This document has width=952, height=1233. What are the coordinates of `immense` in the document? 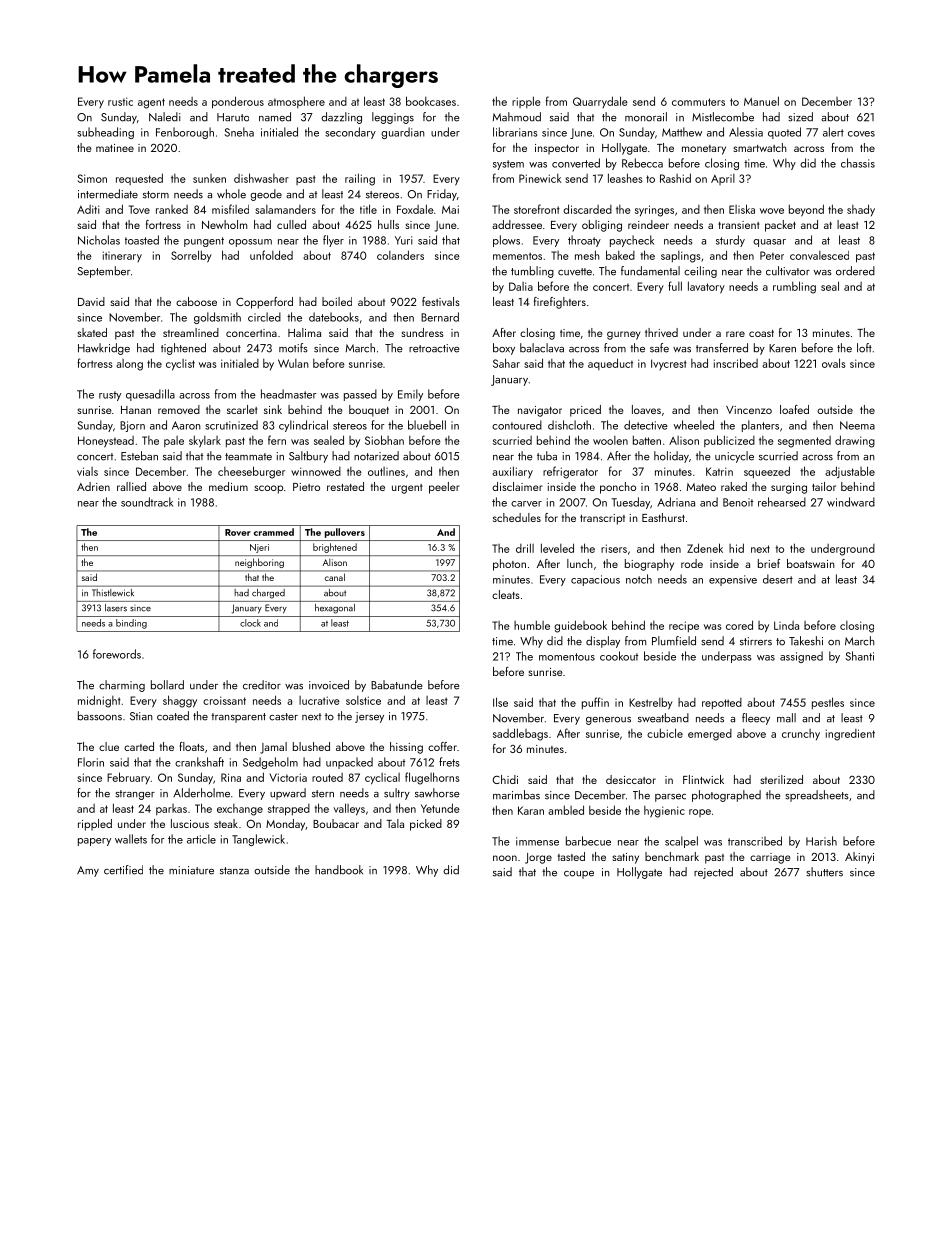 It's located at (537, 841).
